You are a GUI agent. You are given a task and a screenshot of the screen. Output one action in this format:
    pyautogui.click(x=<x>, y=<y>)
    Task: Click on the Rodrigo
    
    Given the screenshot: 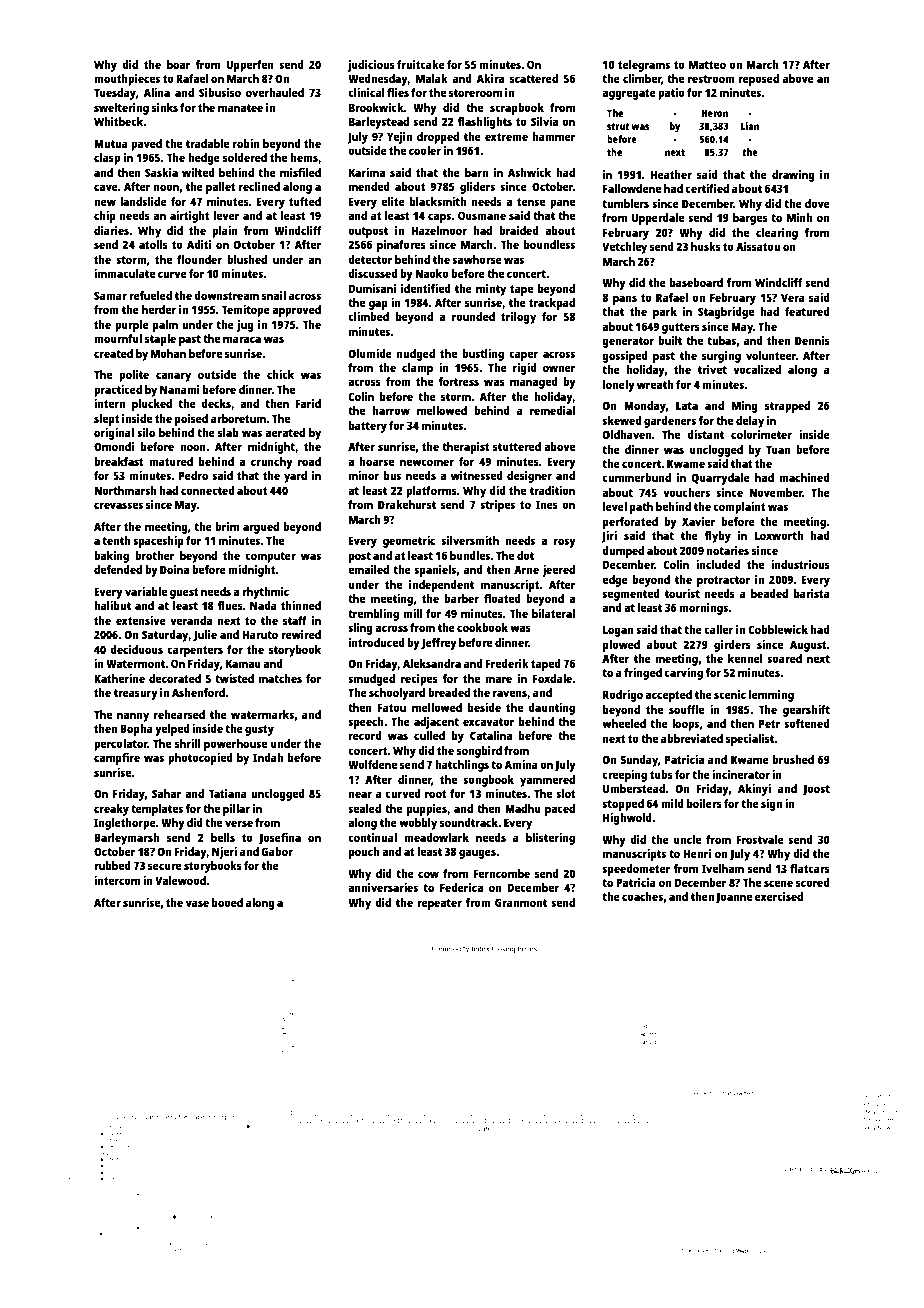 What is the action you would take?
    pyautogui.click(x=623, y=696)
